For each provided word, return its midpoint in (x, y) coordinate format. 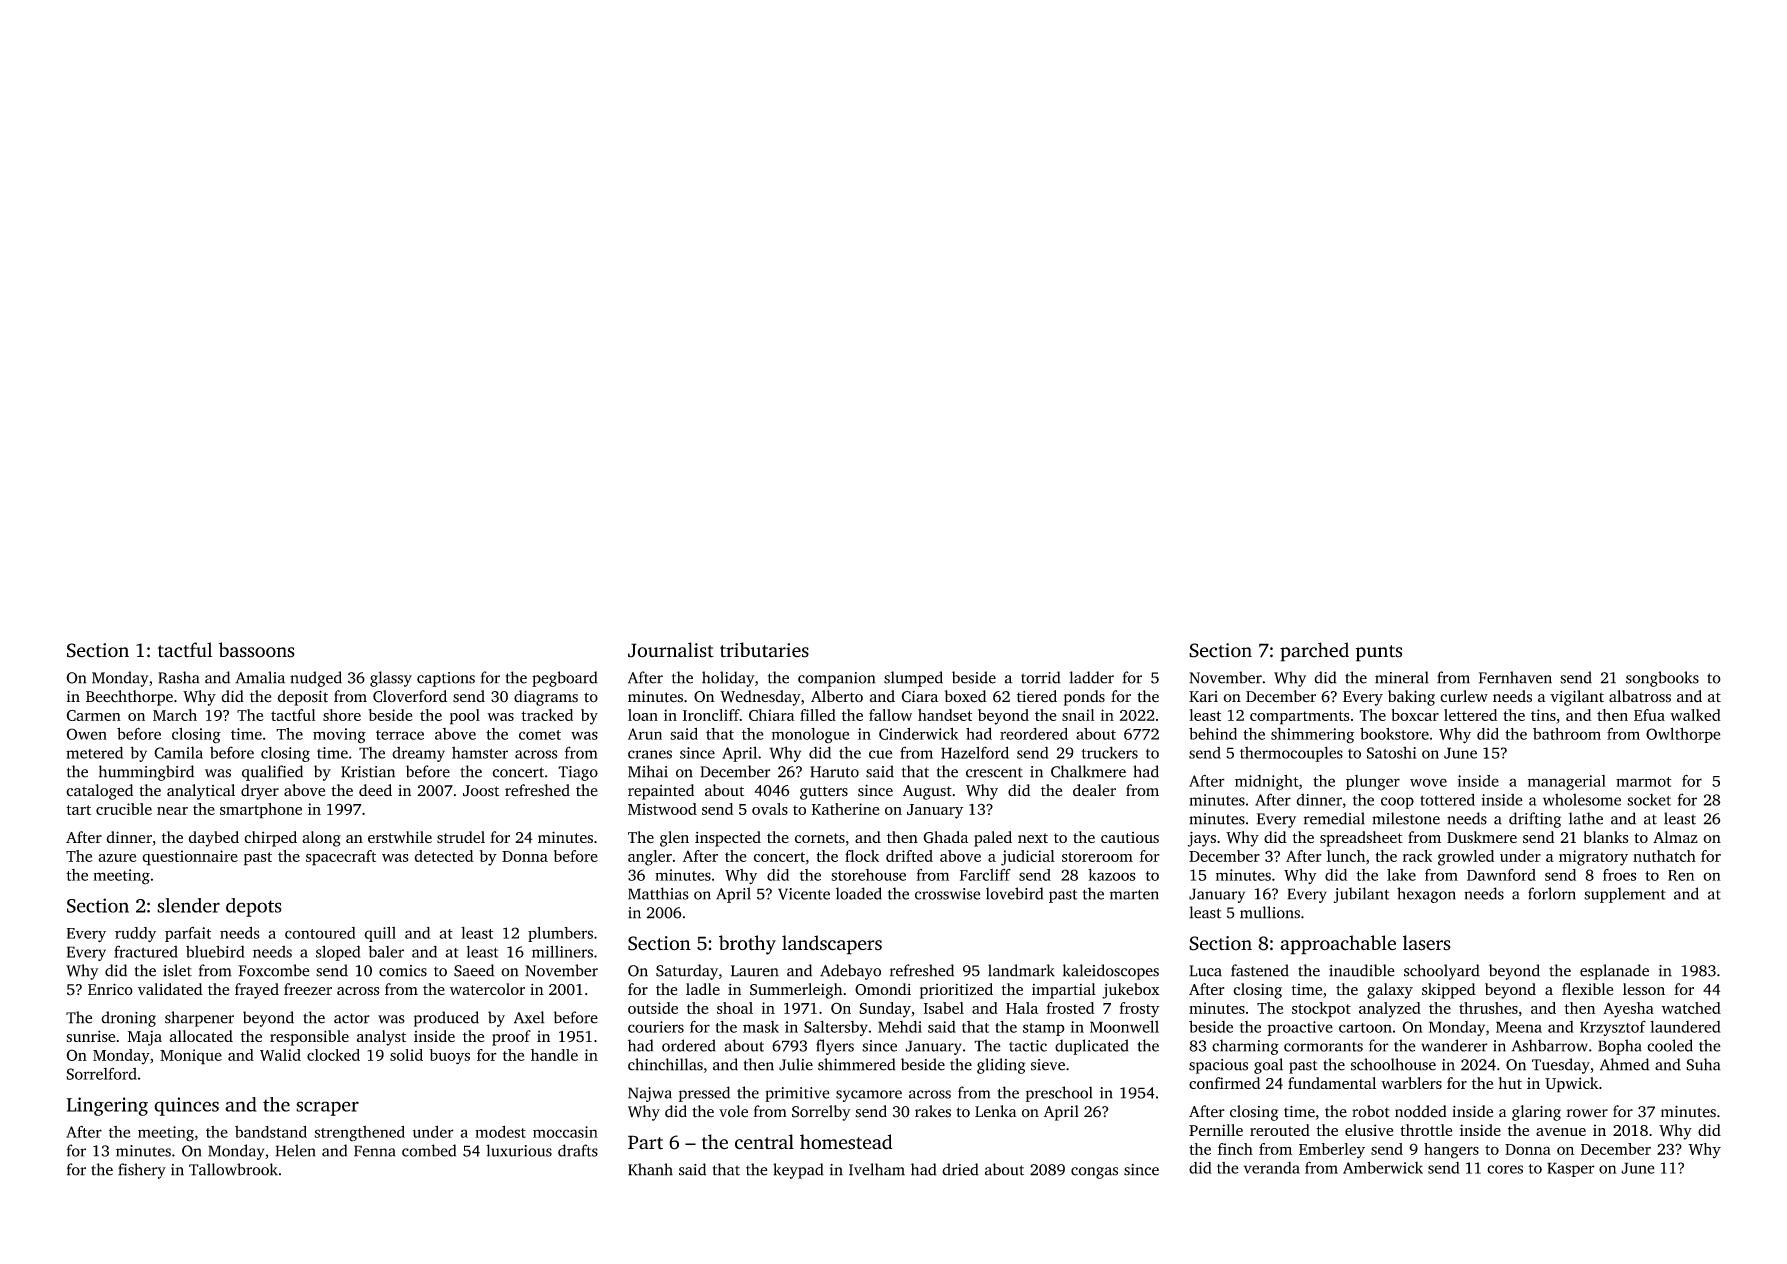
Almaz (1675, 837)
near (172, 811)
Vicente (804, 894)
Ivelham (877, 1169)
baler (386, 951)
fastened (1260, 970)
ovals (770, 809)
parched (1314, 652)
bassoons (257, 650)
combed (429, 1150)
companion (837, 679)
